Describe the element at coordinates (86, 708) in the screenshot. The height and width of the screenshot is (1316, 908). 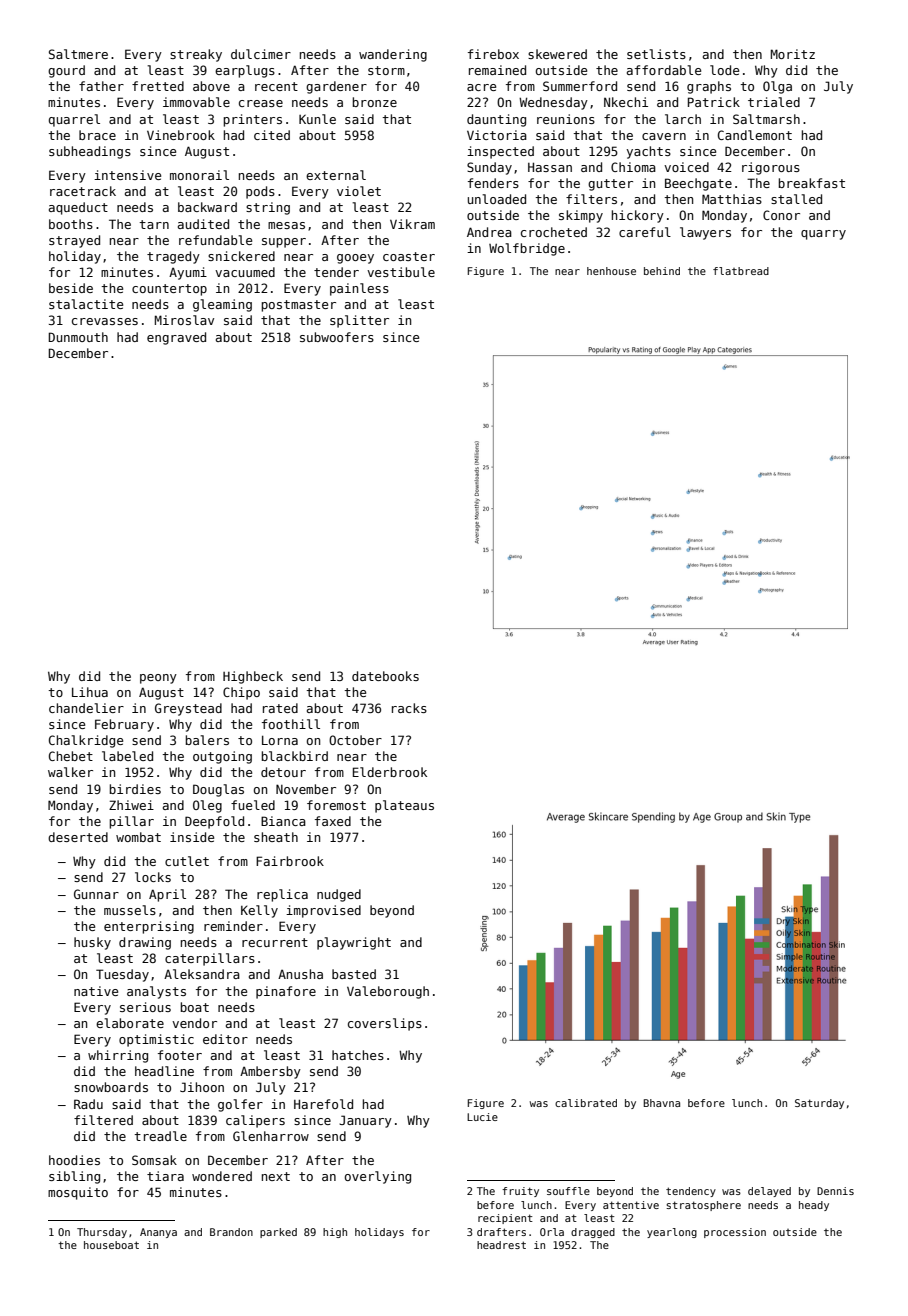
I see `chandelier` at that location.
